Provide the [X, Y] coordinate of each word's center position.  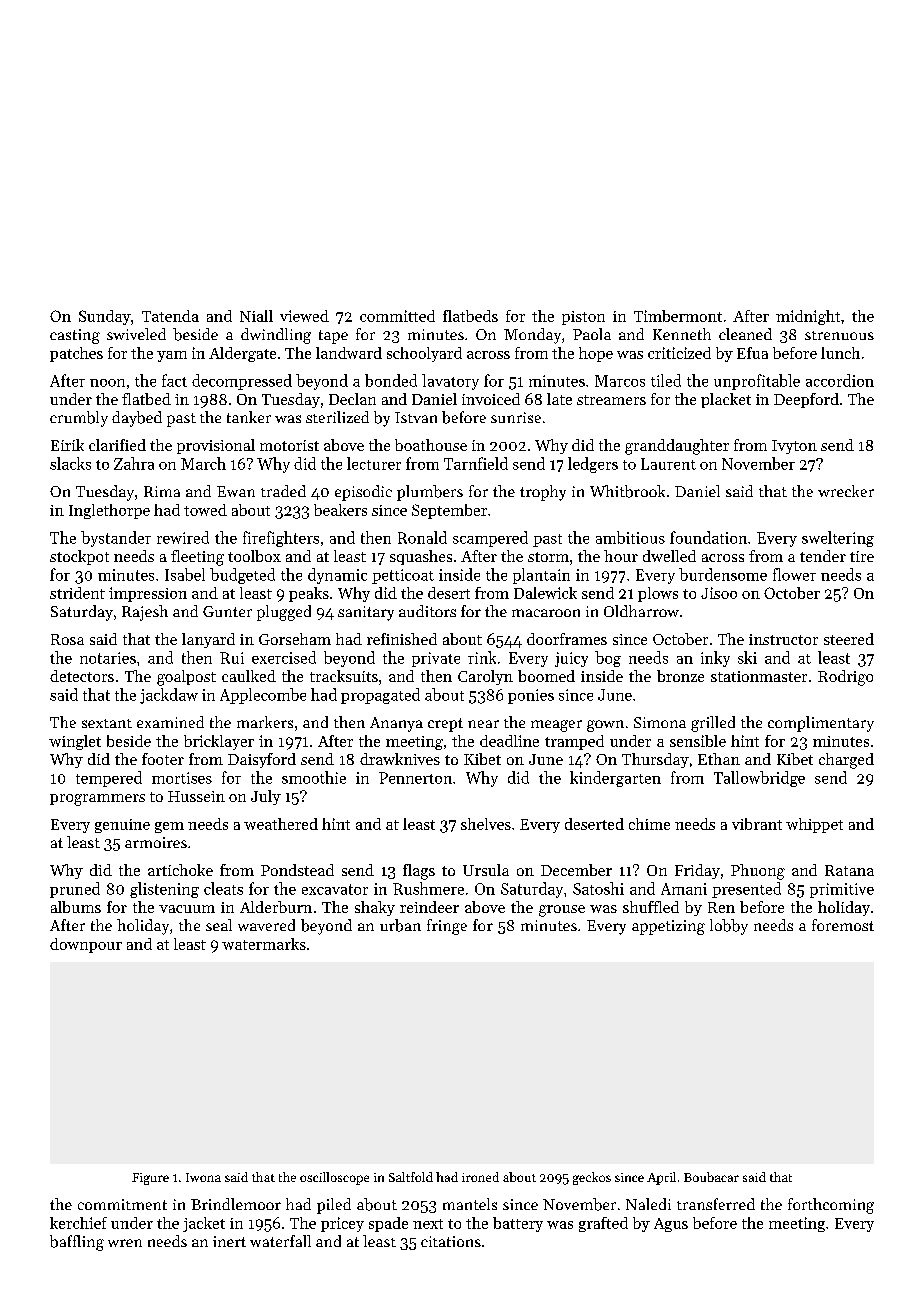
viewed [304, 316]
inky [715, 659]
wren [125, 1243]
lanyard [208, 640]
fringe [447, 927]
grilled [713, 724]
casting [75, 336]
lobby [729, 927]
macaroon [546, 613]
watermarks [264, 944]
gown [605, 726]
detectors [82, 676]
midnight [808, 317]
